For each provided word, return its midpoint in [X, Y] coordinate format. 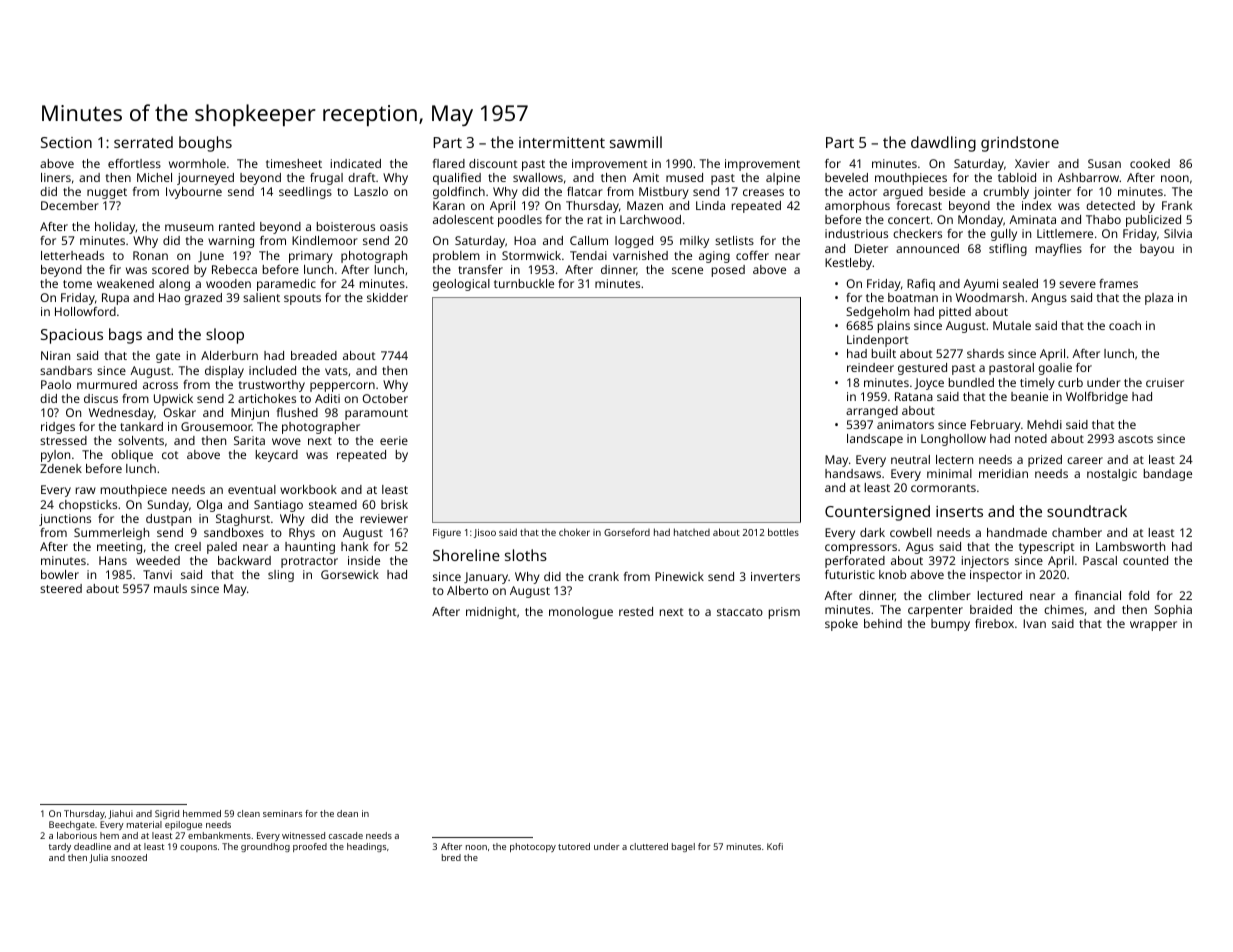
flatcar [585, 191]
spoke [841, 625]
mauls [170, 588]
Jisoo [485, 533]
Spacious [72, 336]
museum [189, 227]
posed [728, 271]
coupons [198, 848]
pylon [55, 456]
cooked [1150, 163]
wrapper [1153, 626]
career [1085, 460]
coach [1125, 325]
